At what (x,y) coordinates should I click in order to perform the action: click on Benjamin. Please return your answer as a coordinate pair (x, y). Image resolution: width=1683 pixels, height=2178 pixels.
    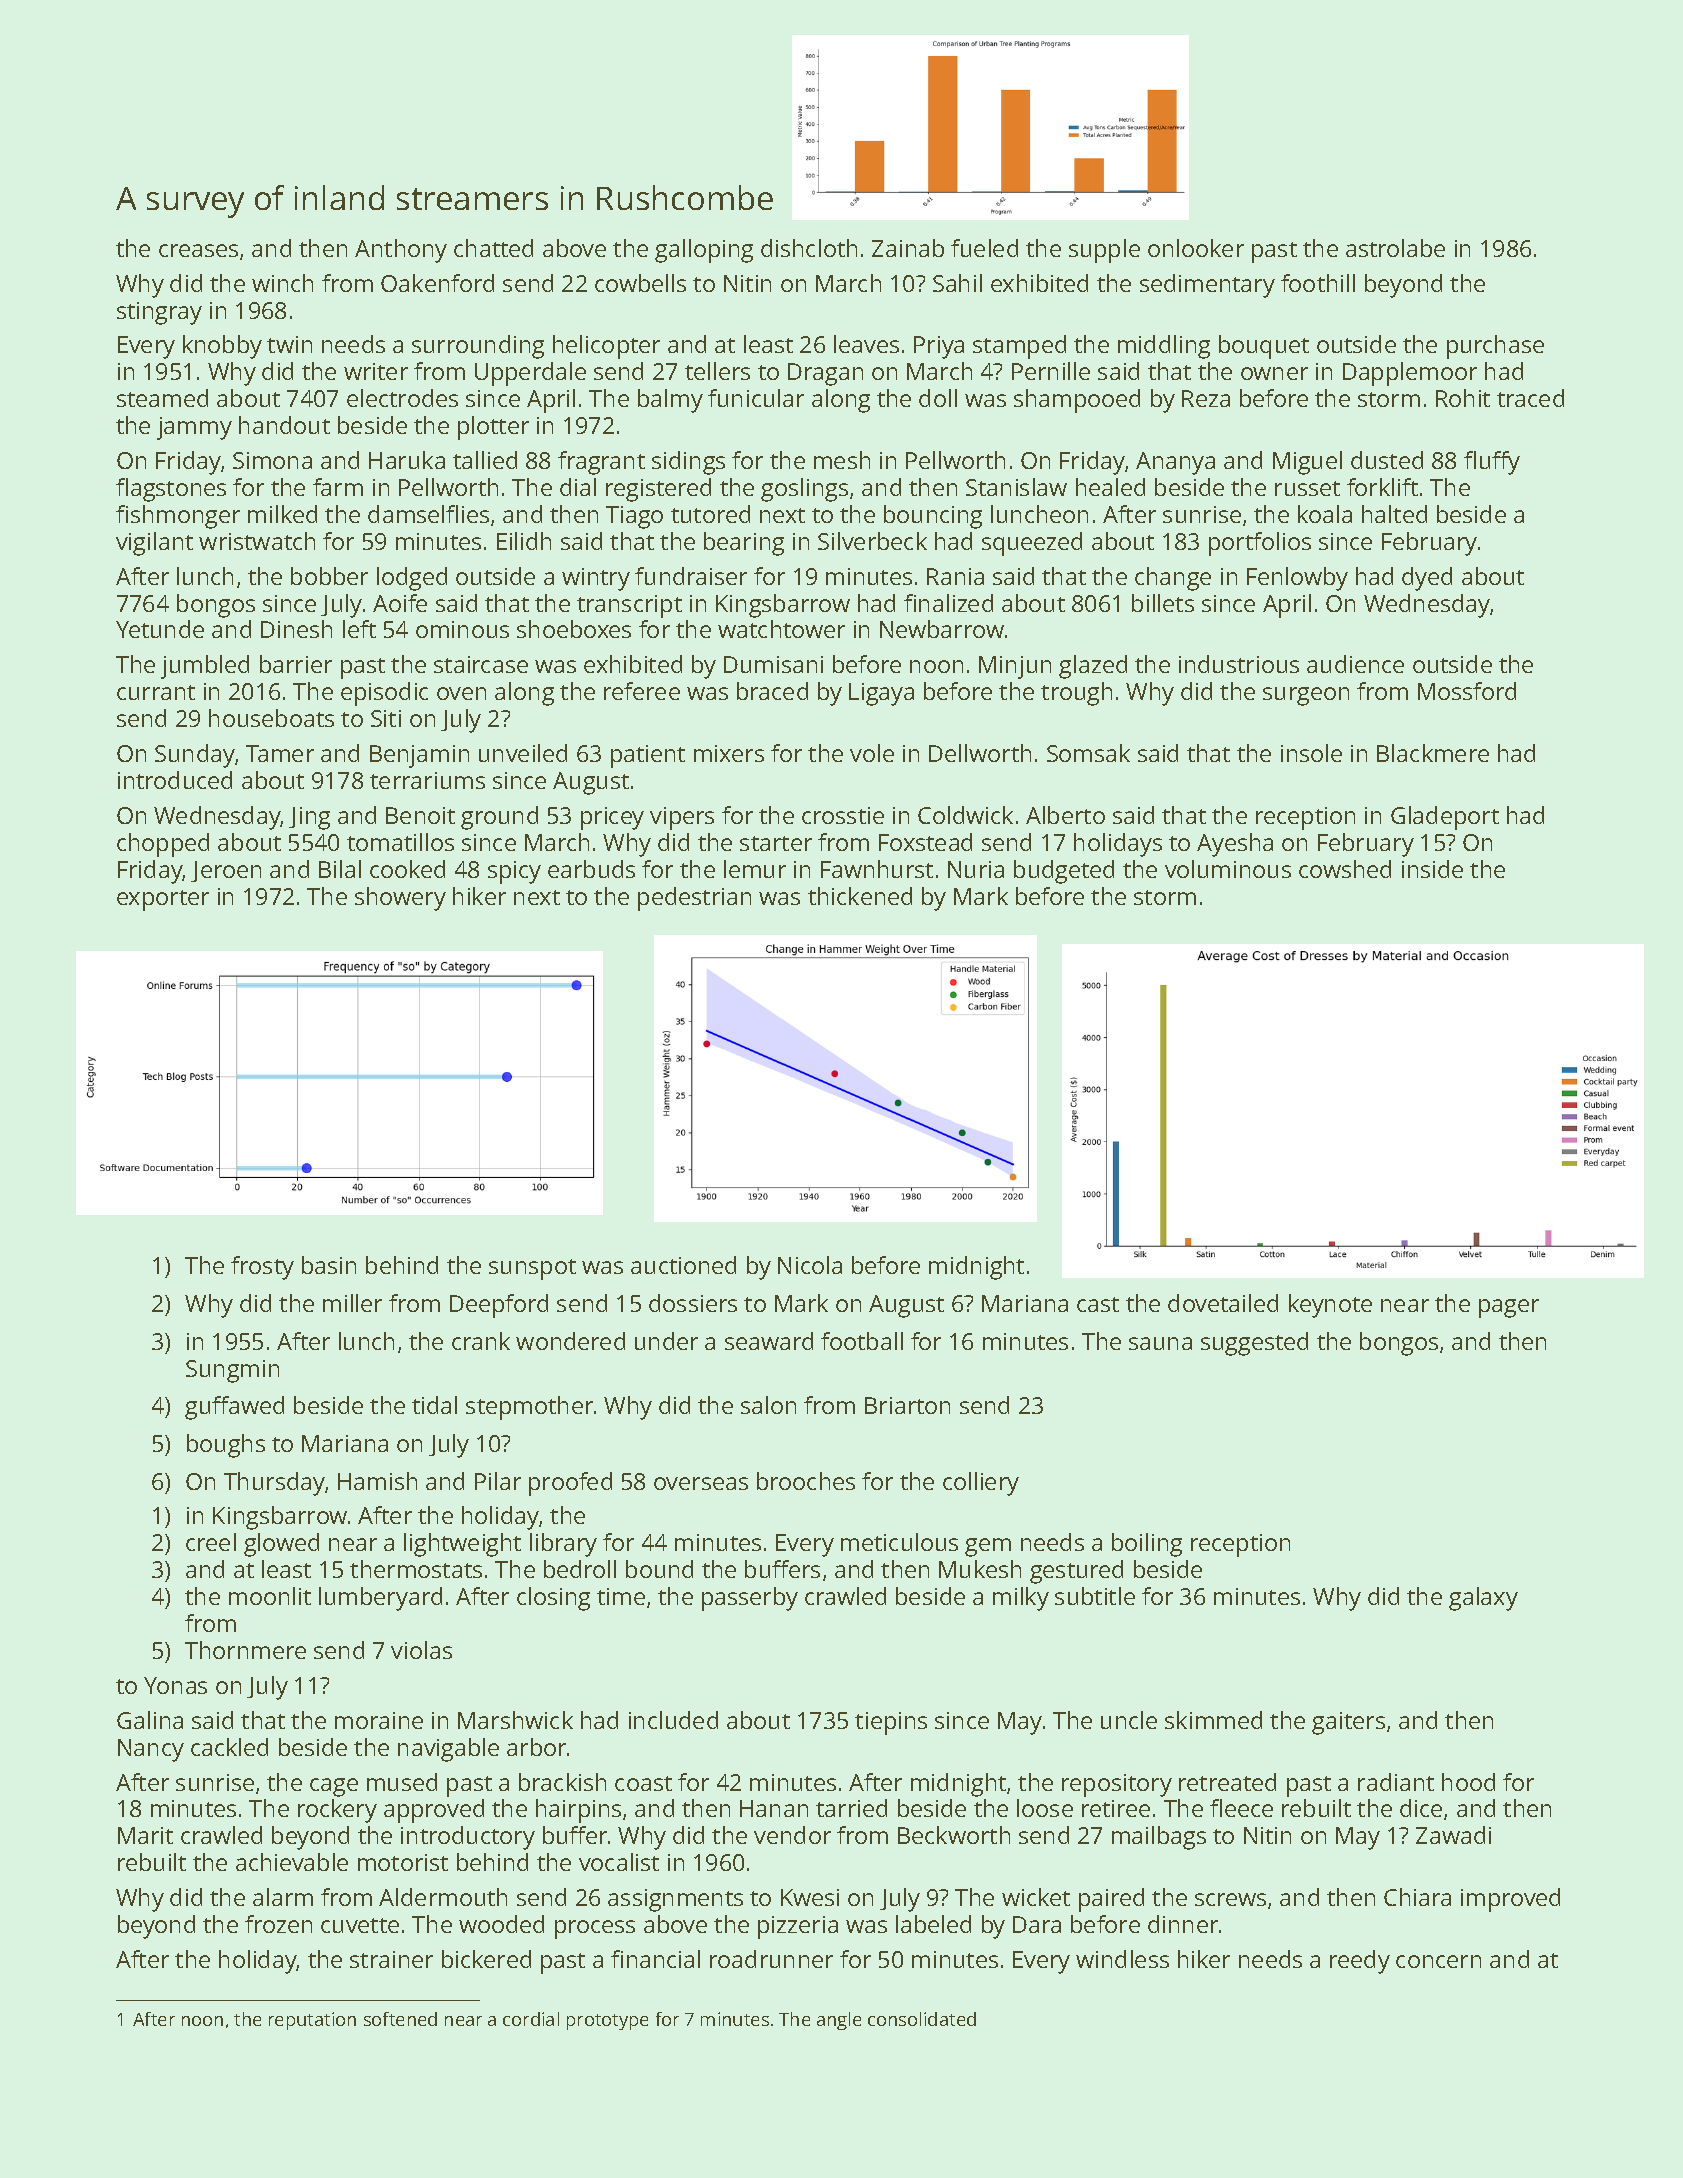
    Looking at the image, I should click on (419, 756).
